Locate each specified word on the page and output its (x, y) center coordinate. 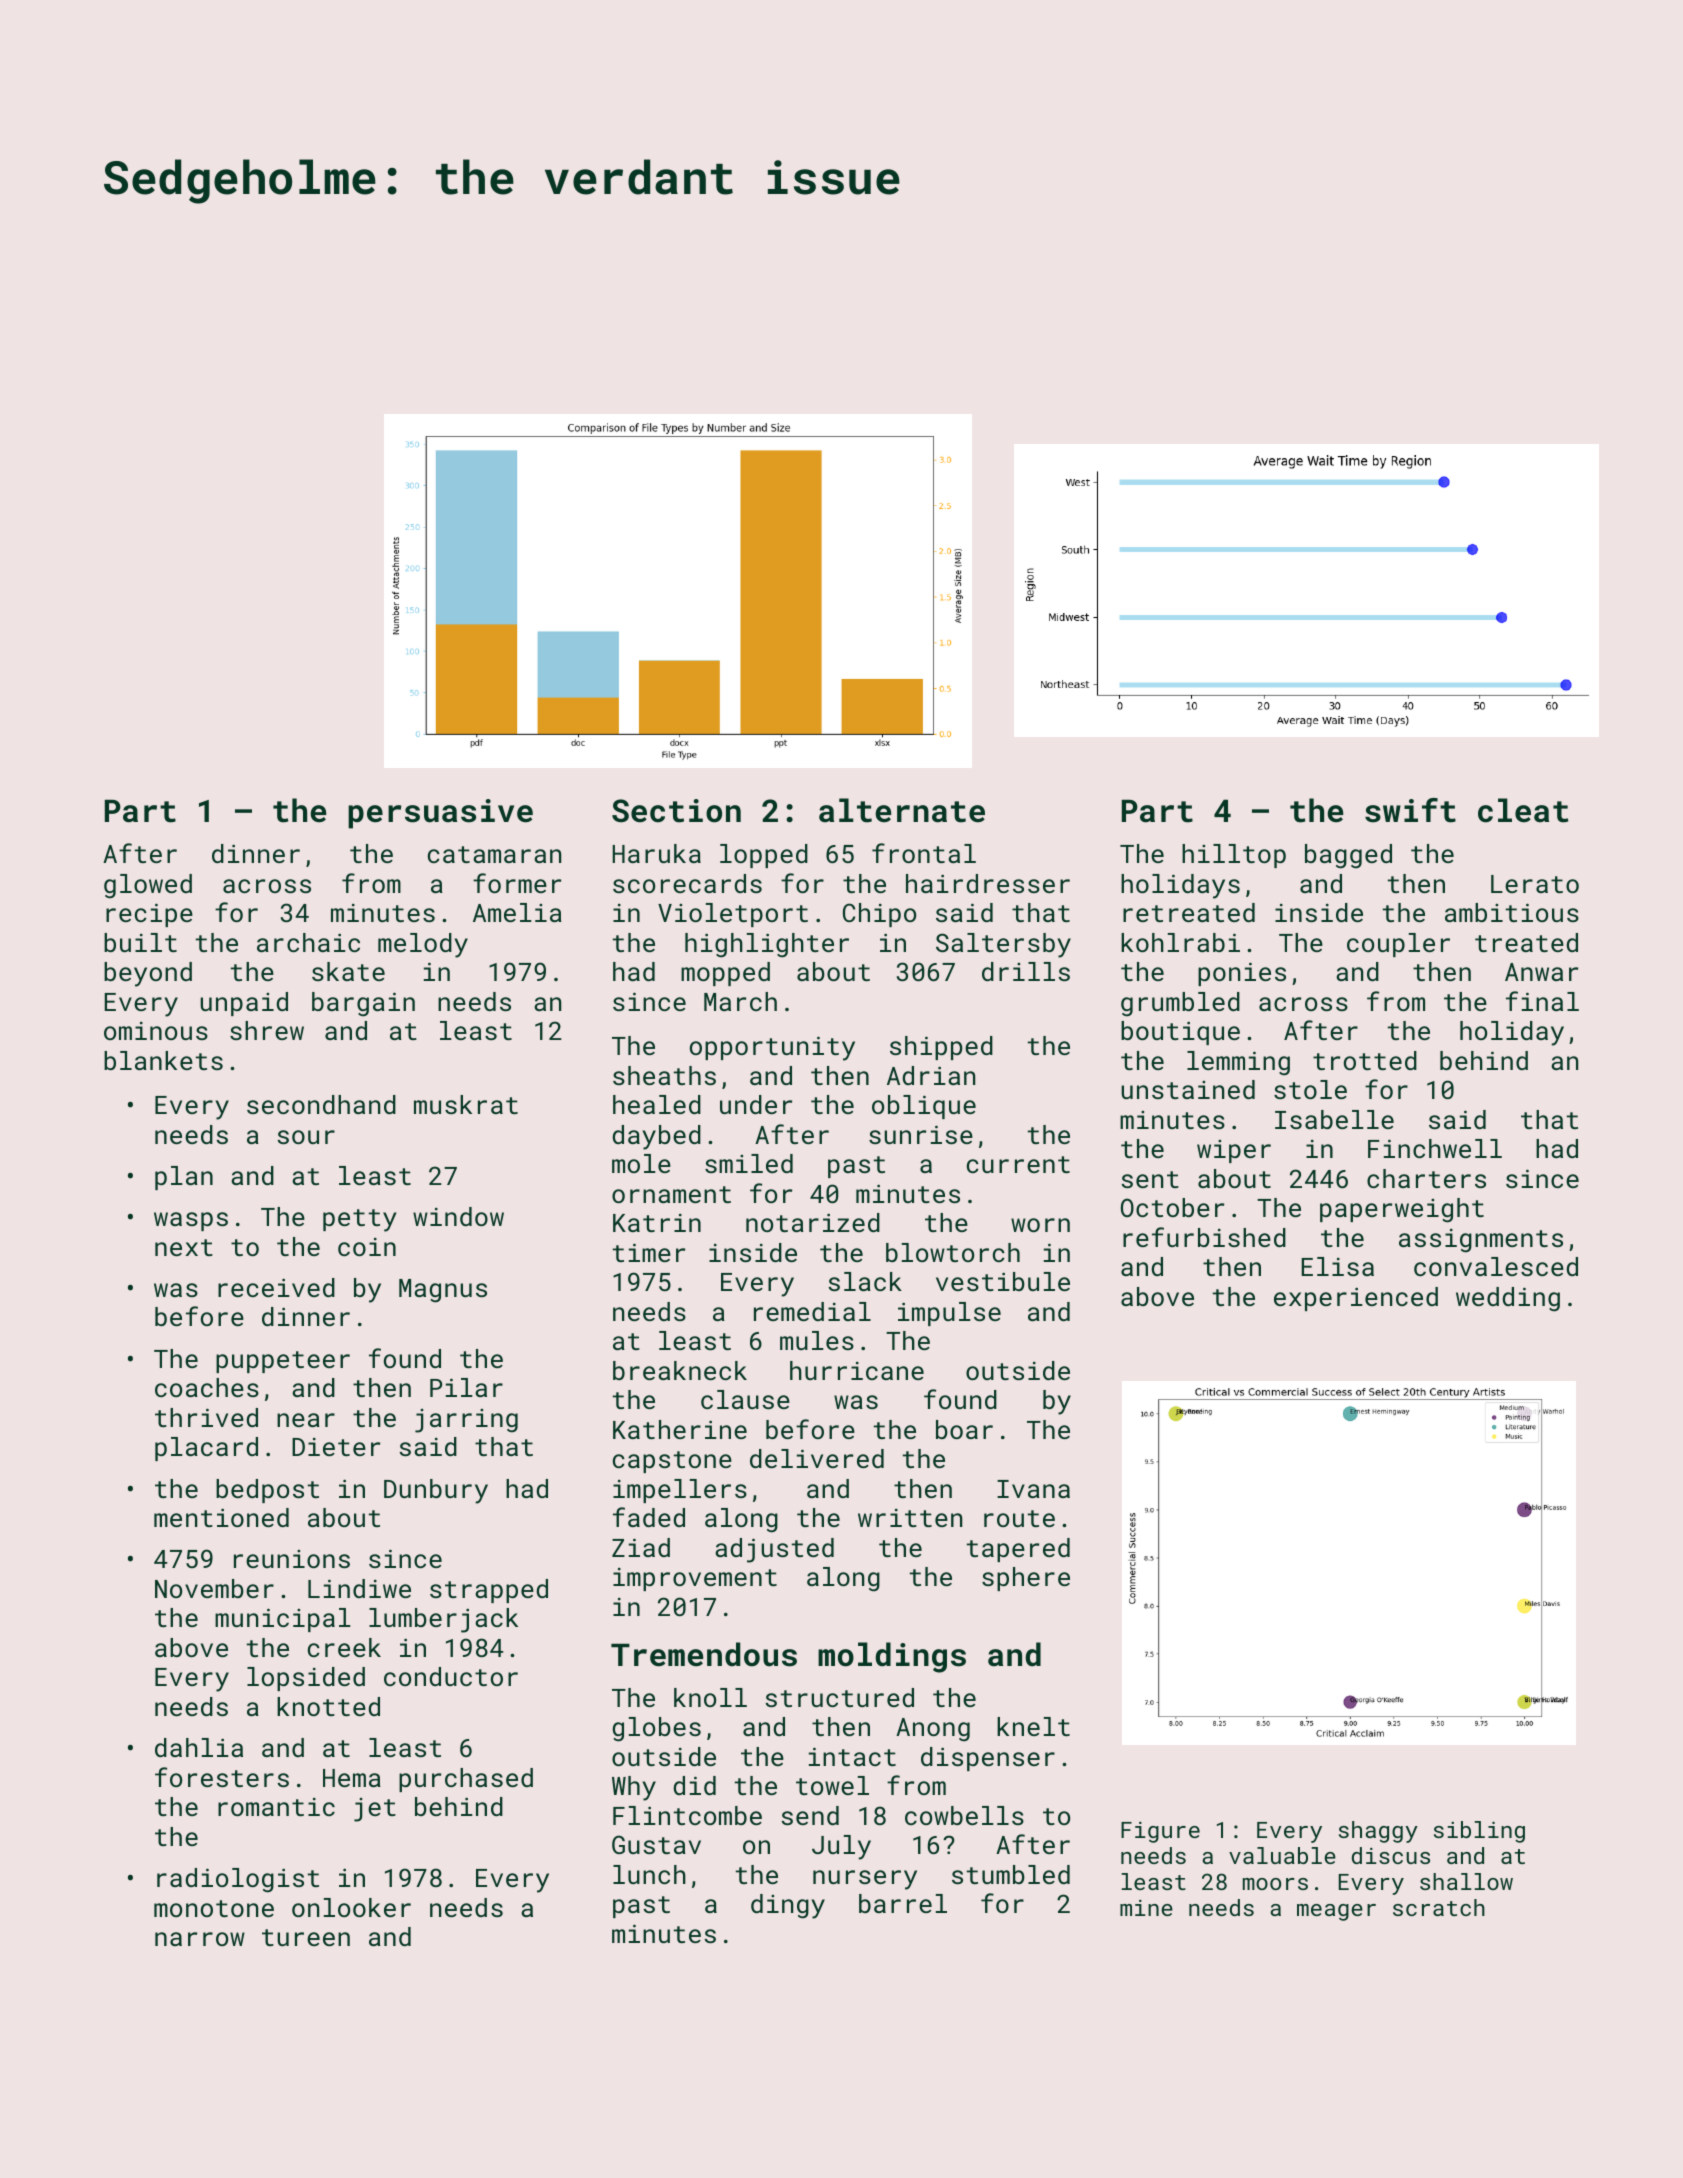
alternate (902, 810)
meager (1336, 1912)
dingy (788, 1906)
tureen (306, 1937)
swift (1410, 810)
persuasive (440, 814)
